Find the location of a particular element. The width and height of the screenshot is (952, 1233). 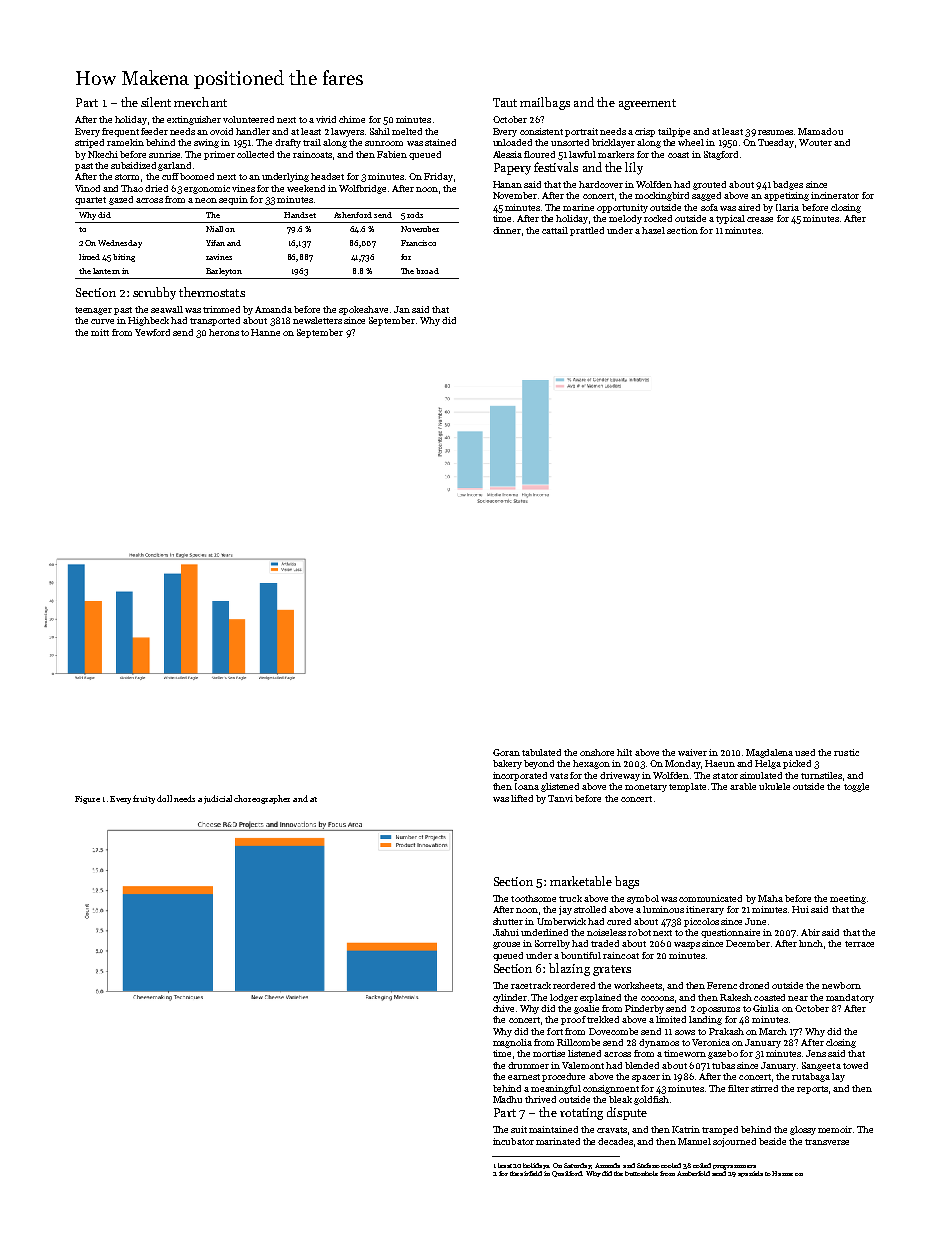

silent is located at coordinates (156, 102).
